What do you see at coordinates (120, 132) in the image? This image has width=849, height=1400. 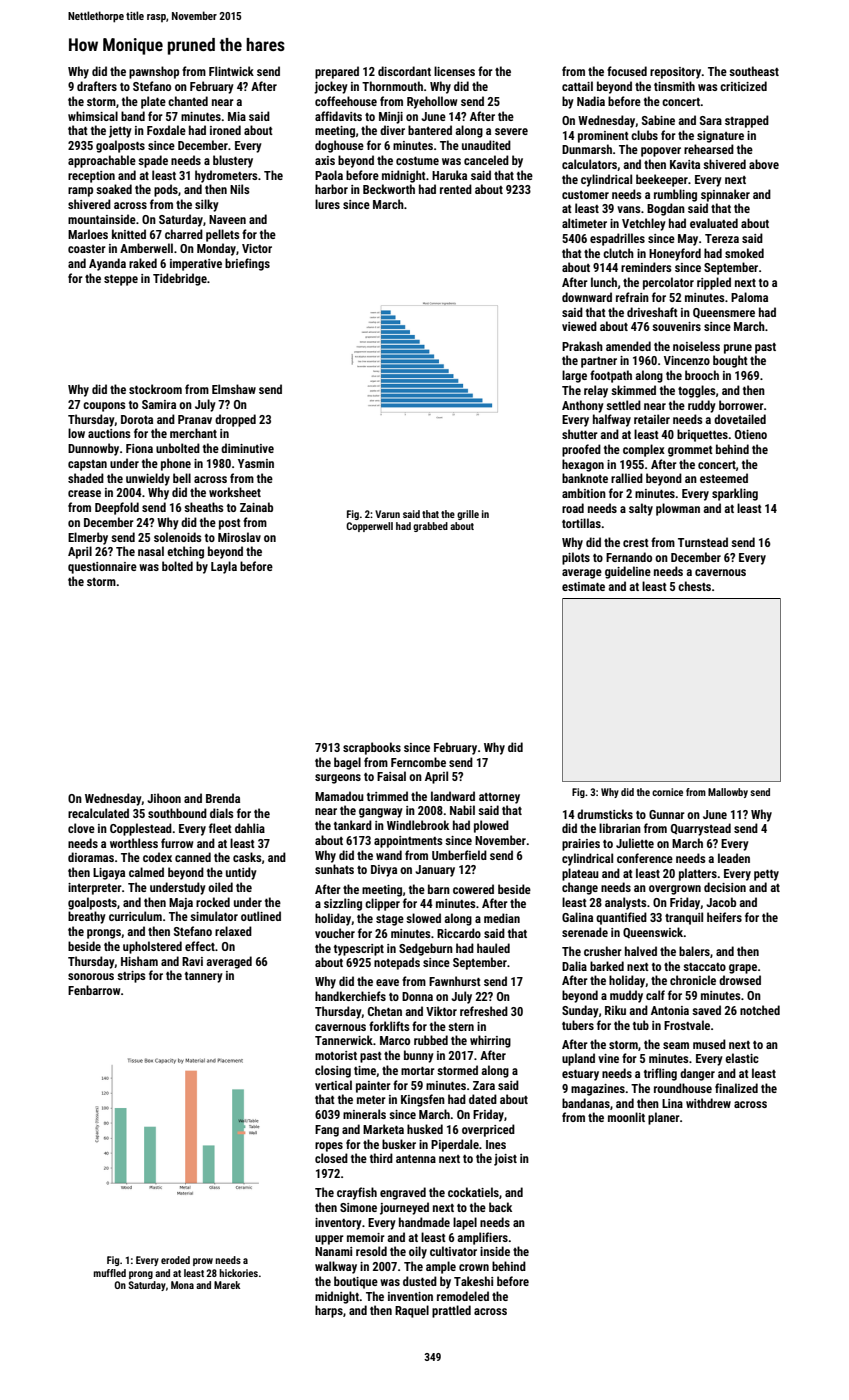 I see `jetty` at bounding box center [120, 132].
